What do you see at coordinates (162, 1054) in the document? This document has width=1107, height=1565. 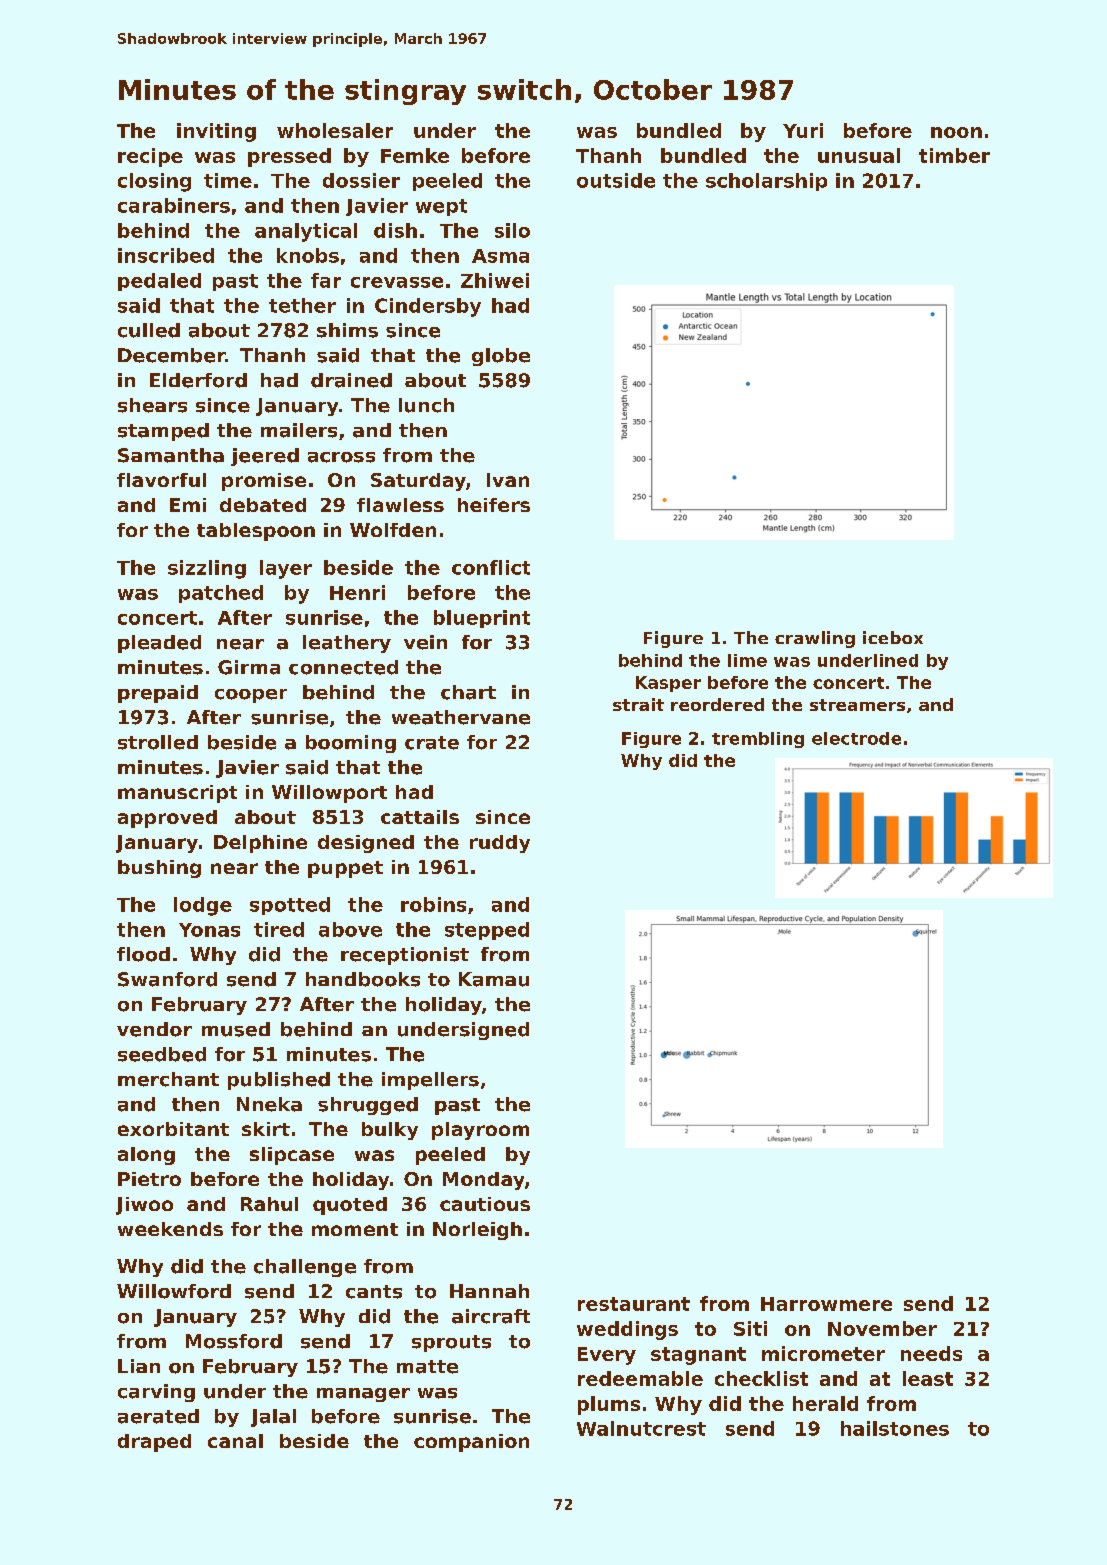 I see `seedbed` at bounding box center [162, 1054].
